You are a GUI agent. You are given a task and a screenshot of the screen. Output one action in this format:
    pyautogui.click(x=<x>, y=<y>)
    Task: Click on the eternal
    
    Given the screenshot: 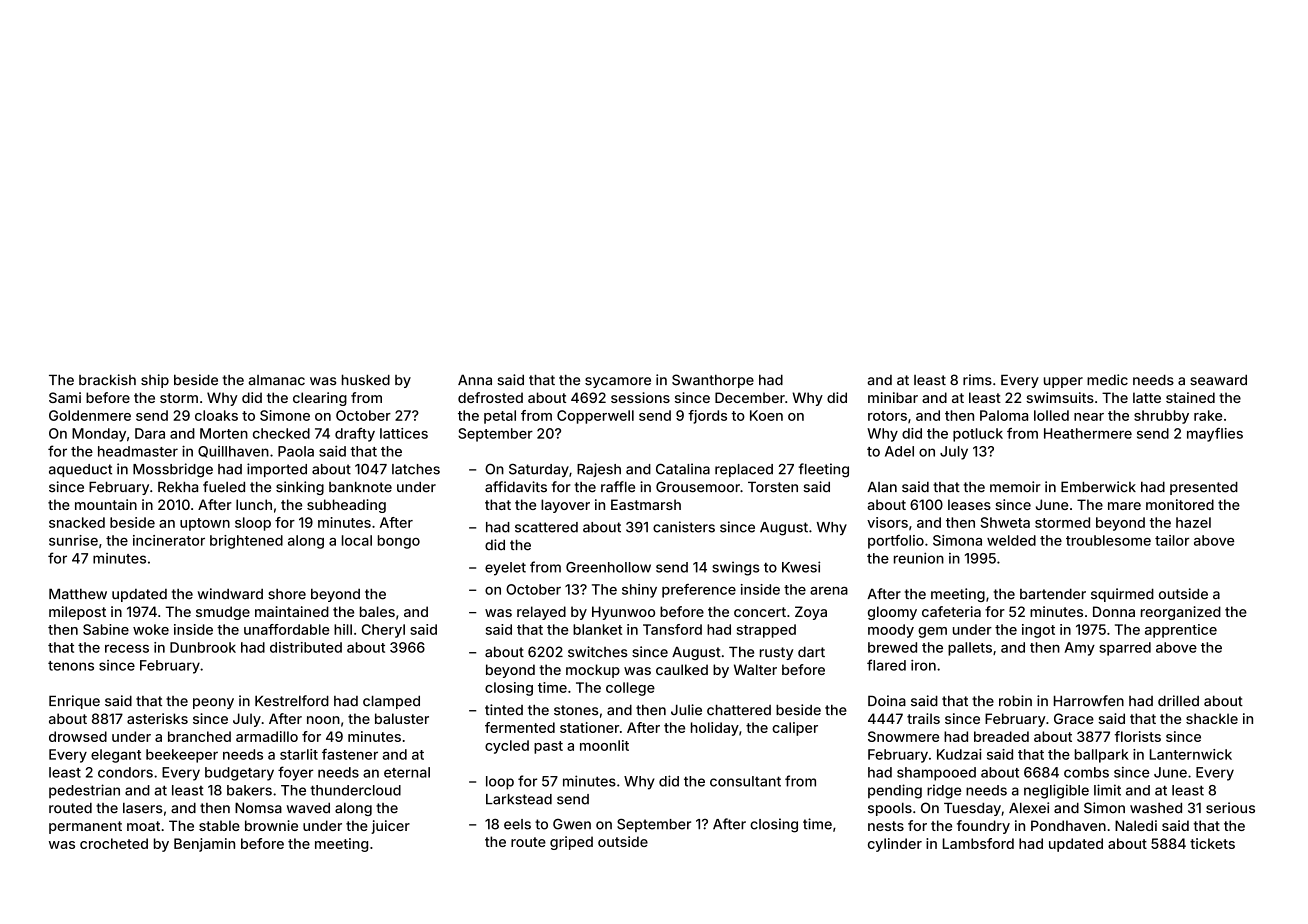 What is the action you would take?
    pyautogui.click(x=407, y=772)
